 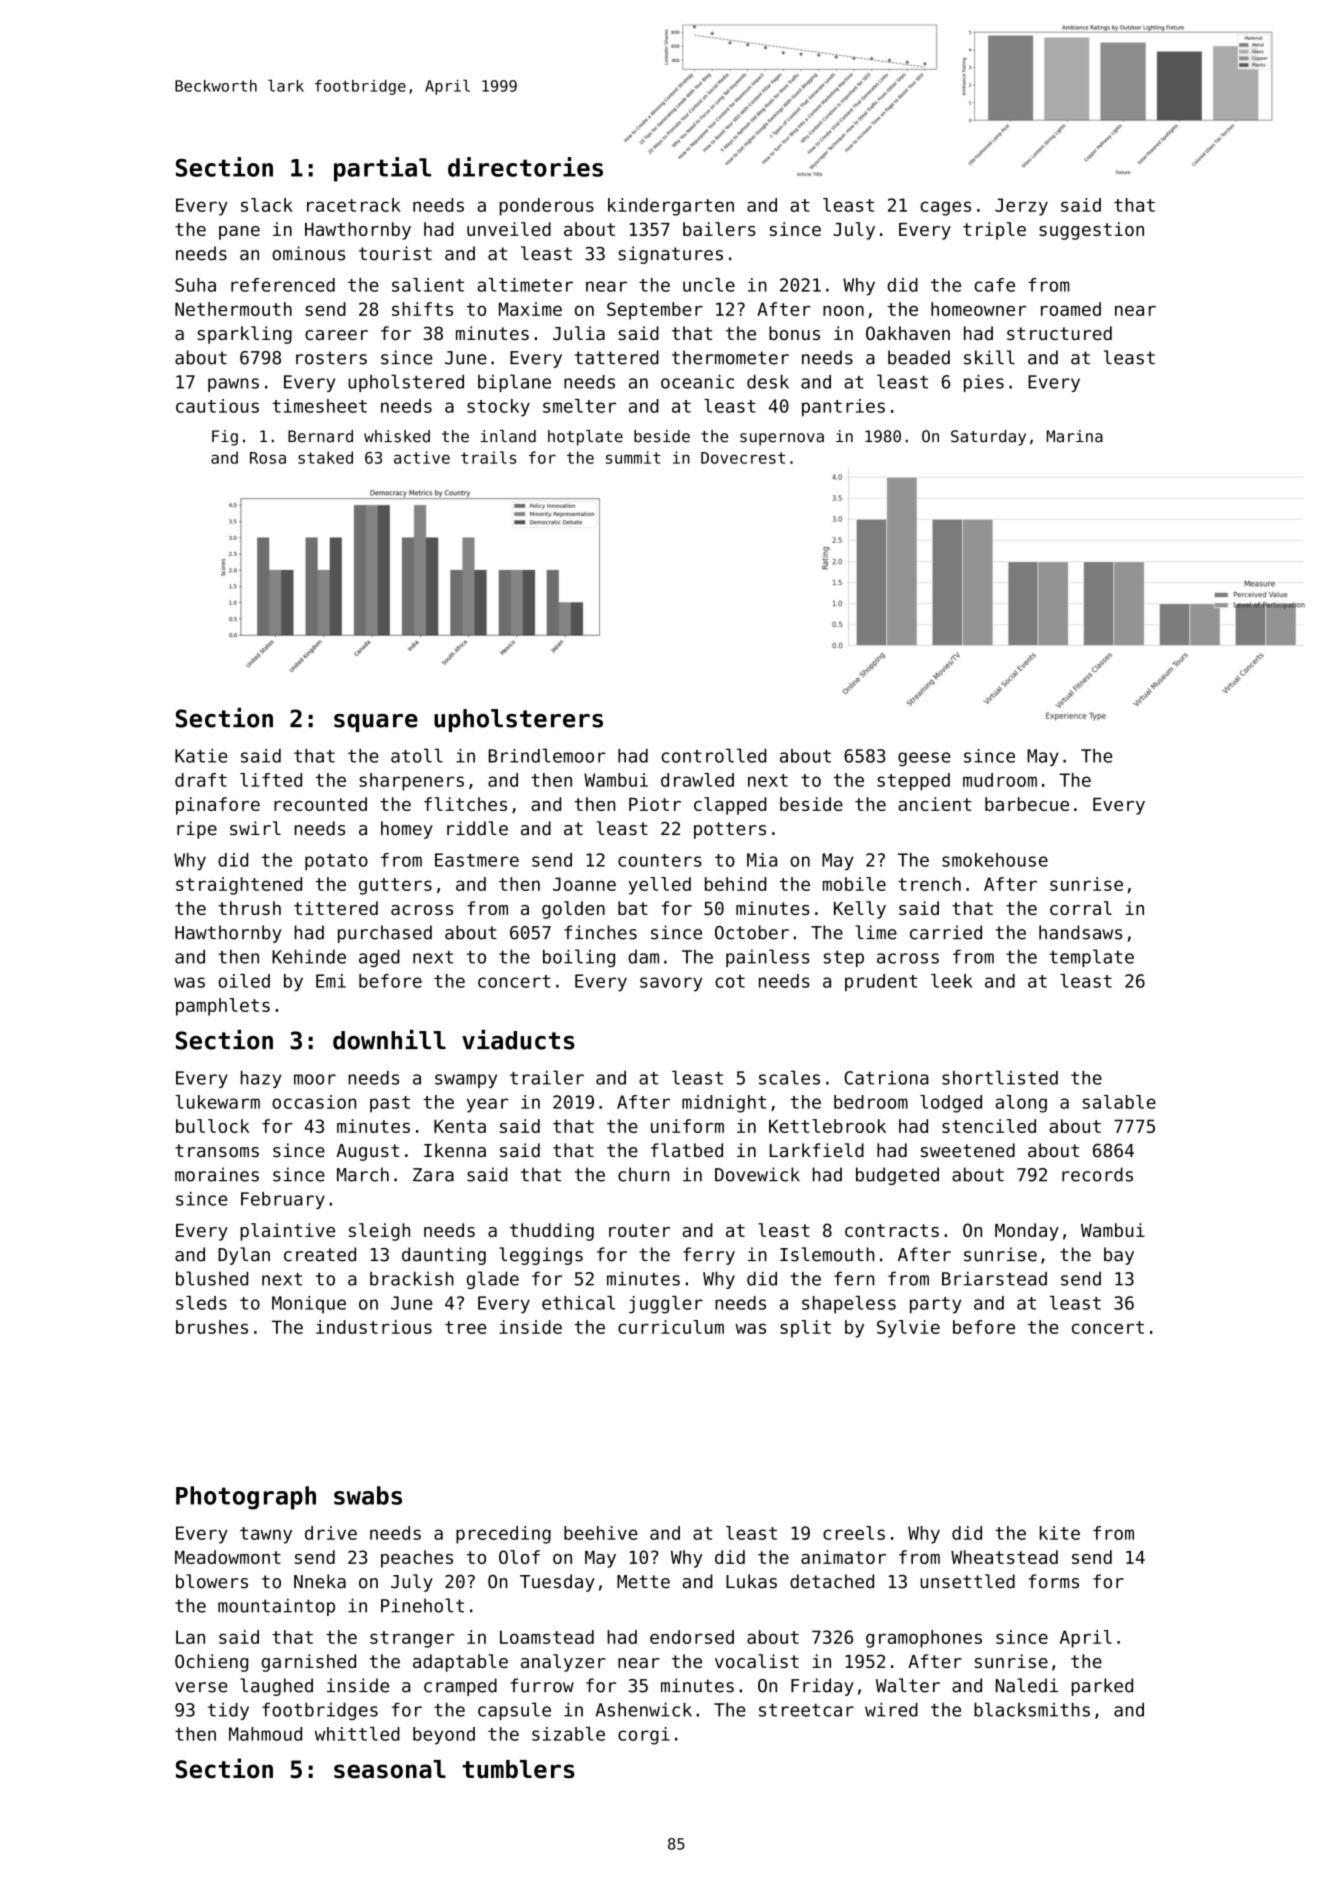 I want to click on downhill, so click(x=389, y=1040).
